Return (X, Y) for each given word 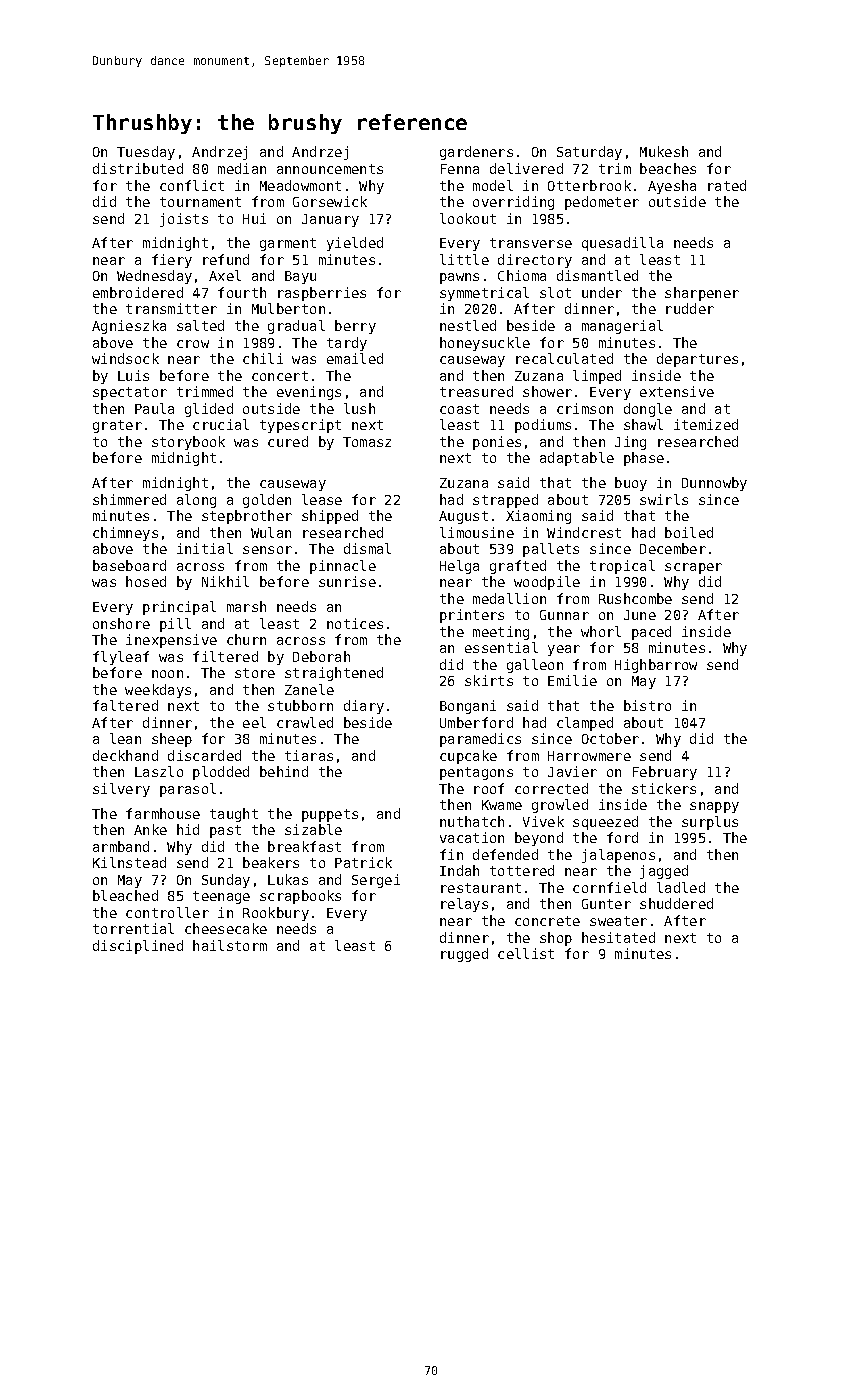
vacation (472, 837)
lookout (468, 218)
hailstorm (230, 945)
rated (727, 185)
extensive (677, 391)
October (610, 738)
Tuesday (146, 153)
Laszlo (159, 771)
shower (547, 391)
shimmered (129, 499)
